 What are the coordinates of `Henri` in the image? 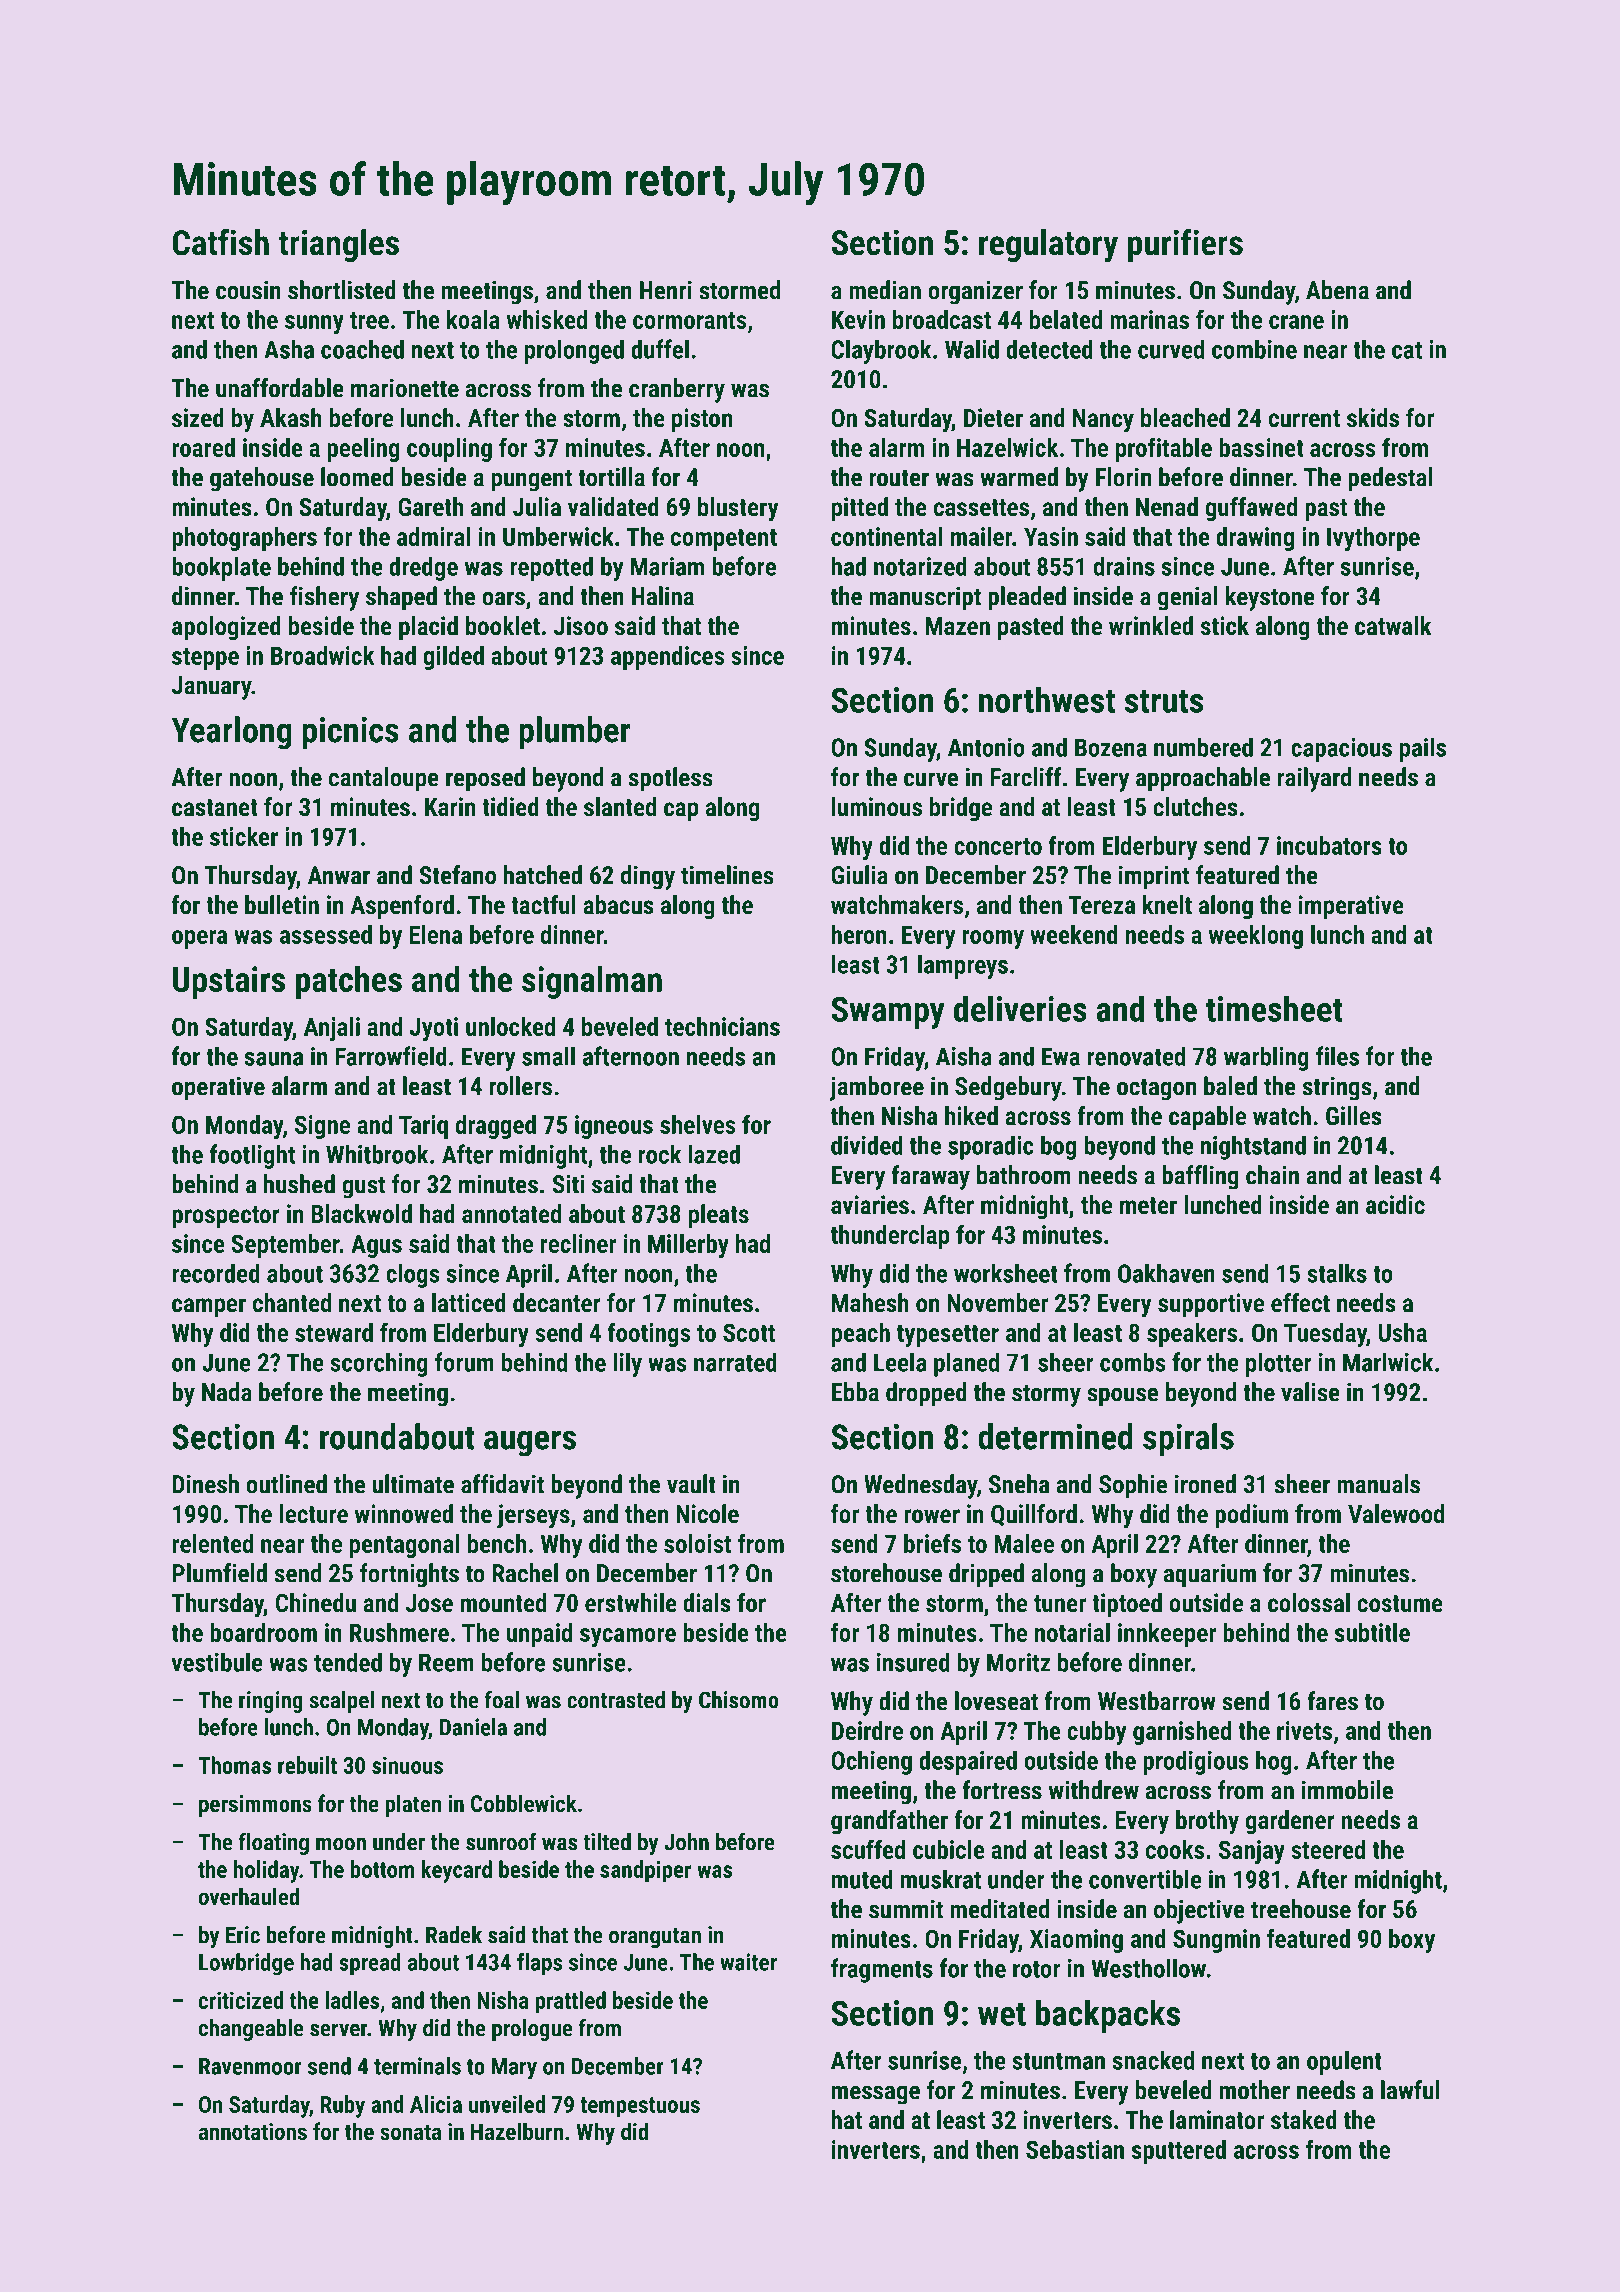 It's located at (666, 290).
